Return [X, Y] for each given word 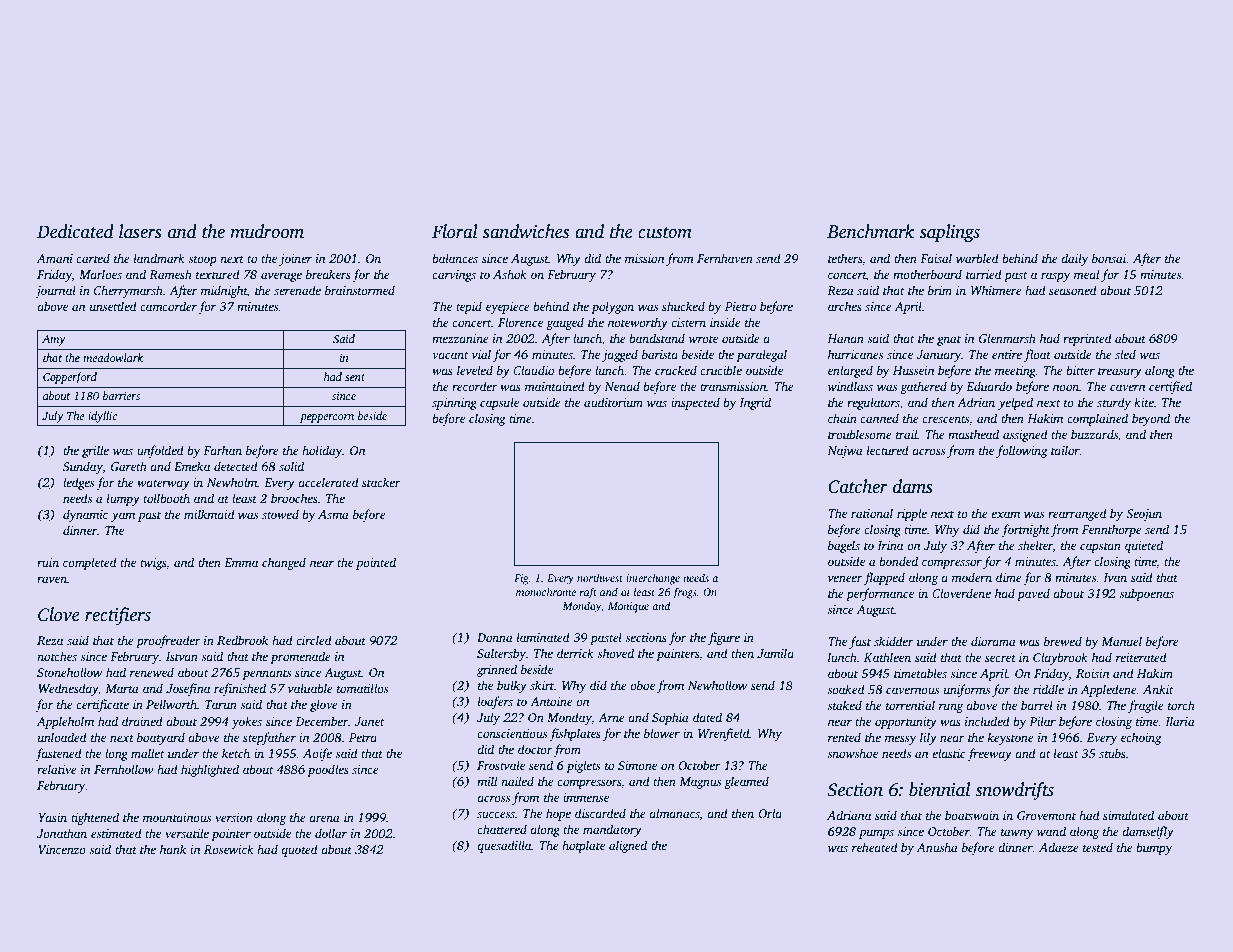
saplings [950, 233]
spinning [454, 404]
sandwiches [526, 231]
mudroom [267, 231]
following [1022, 451]
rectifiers [118, 616]
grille [95, 451]
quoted [299, 850]
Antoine [551, 701]
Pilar [1042, 721]
